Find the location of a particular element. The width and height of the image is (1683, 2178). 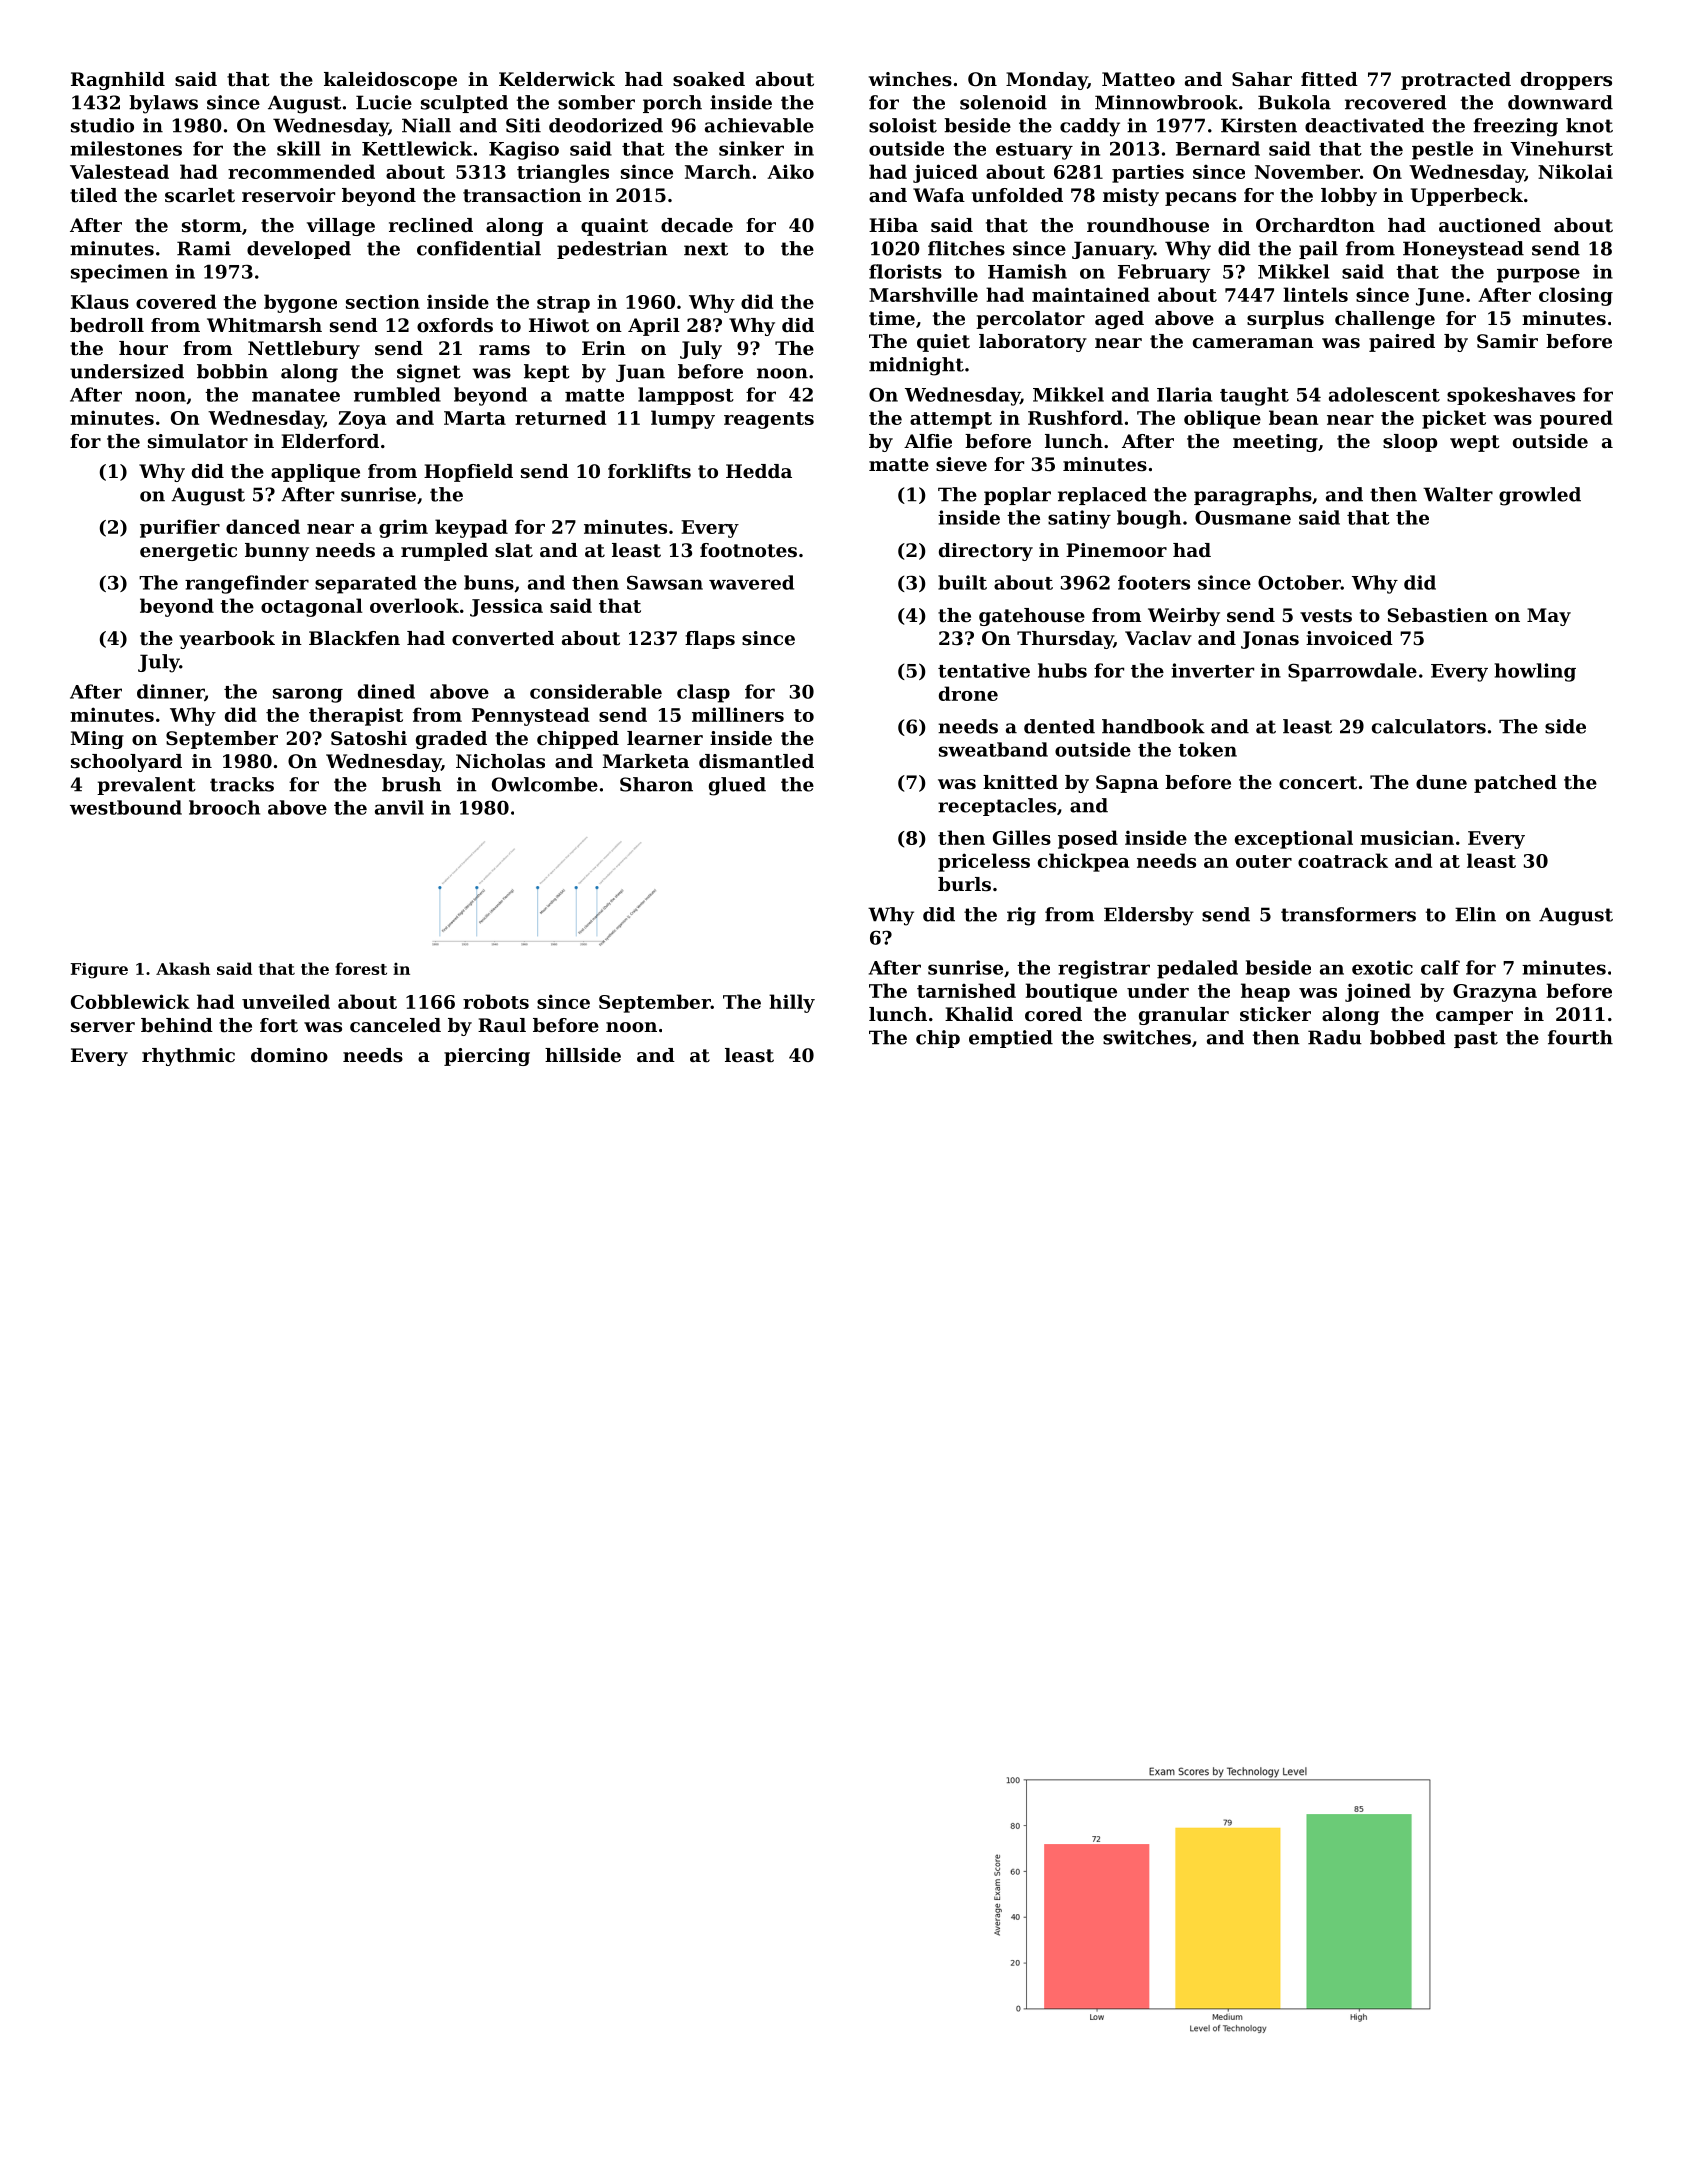

concert is located at coordinates (1318, 782).
